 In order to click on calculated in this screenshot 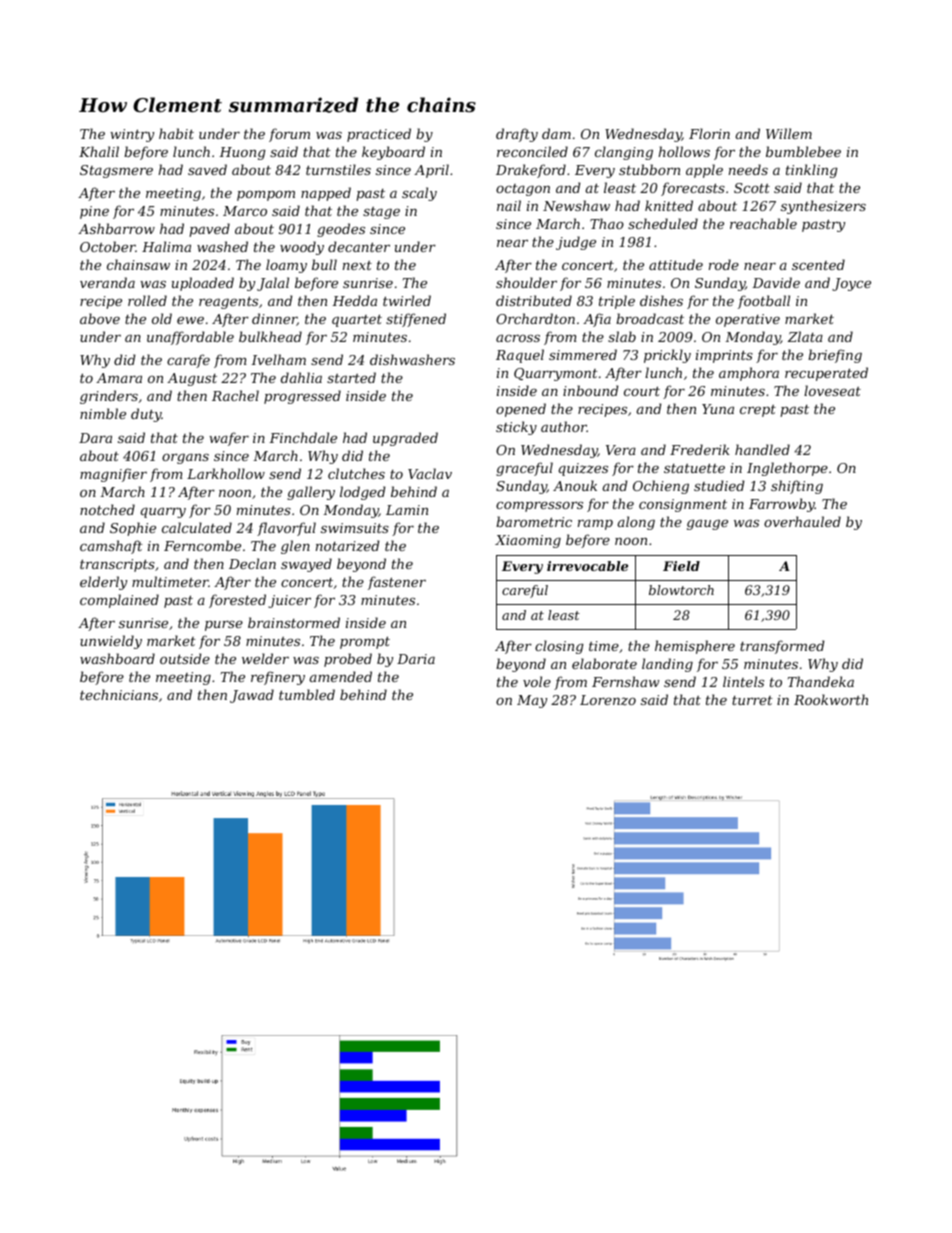, I will do `click(197, 527)`.
